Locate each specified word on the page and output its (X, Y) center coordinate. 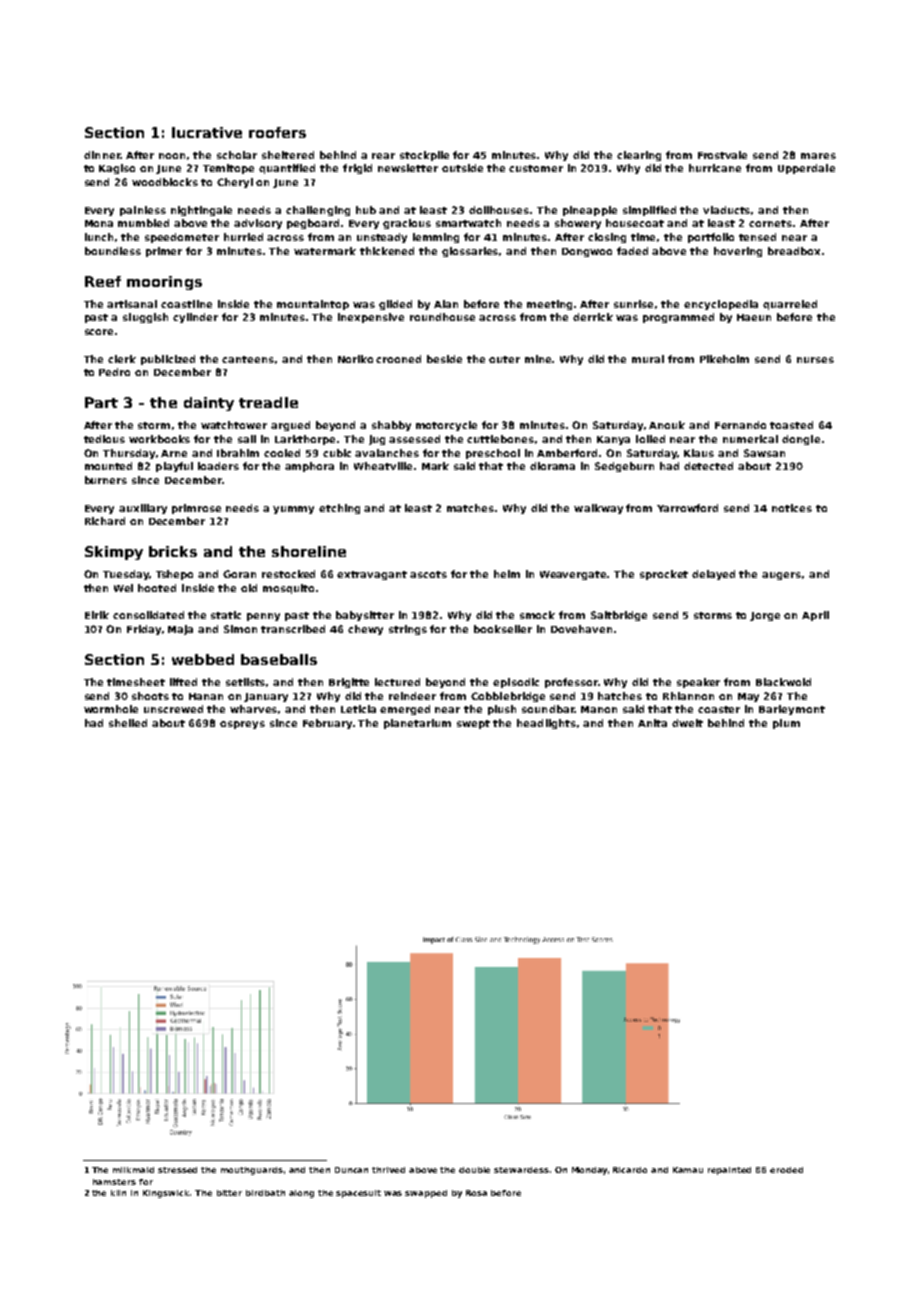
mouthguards (252, 1171)
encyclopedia (721, 305)
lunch (99, 237)
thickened (387, 251)
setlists (245, 682)
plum (786, 724)
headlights (546, 724)
